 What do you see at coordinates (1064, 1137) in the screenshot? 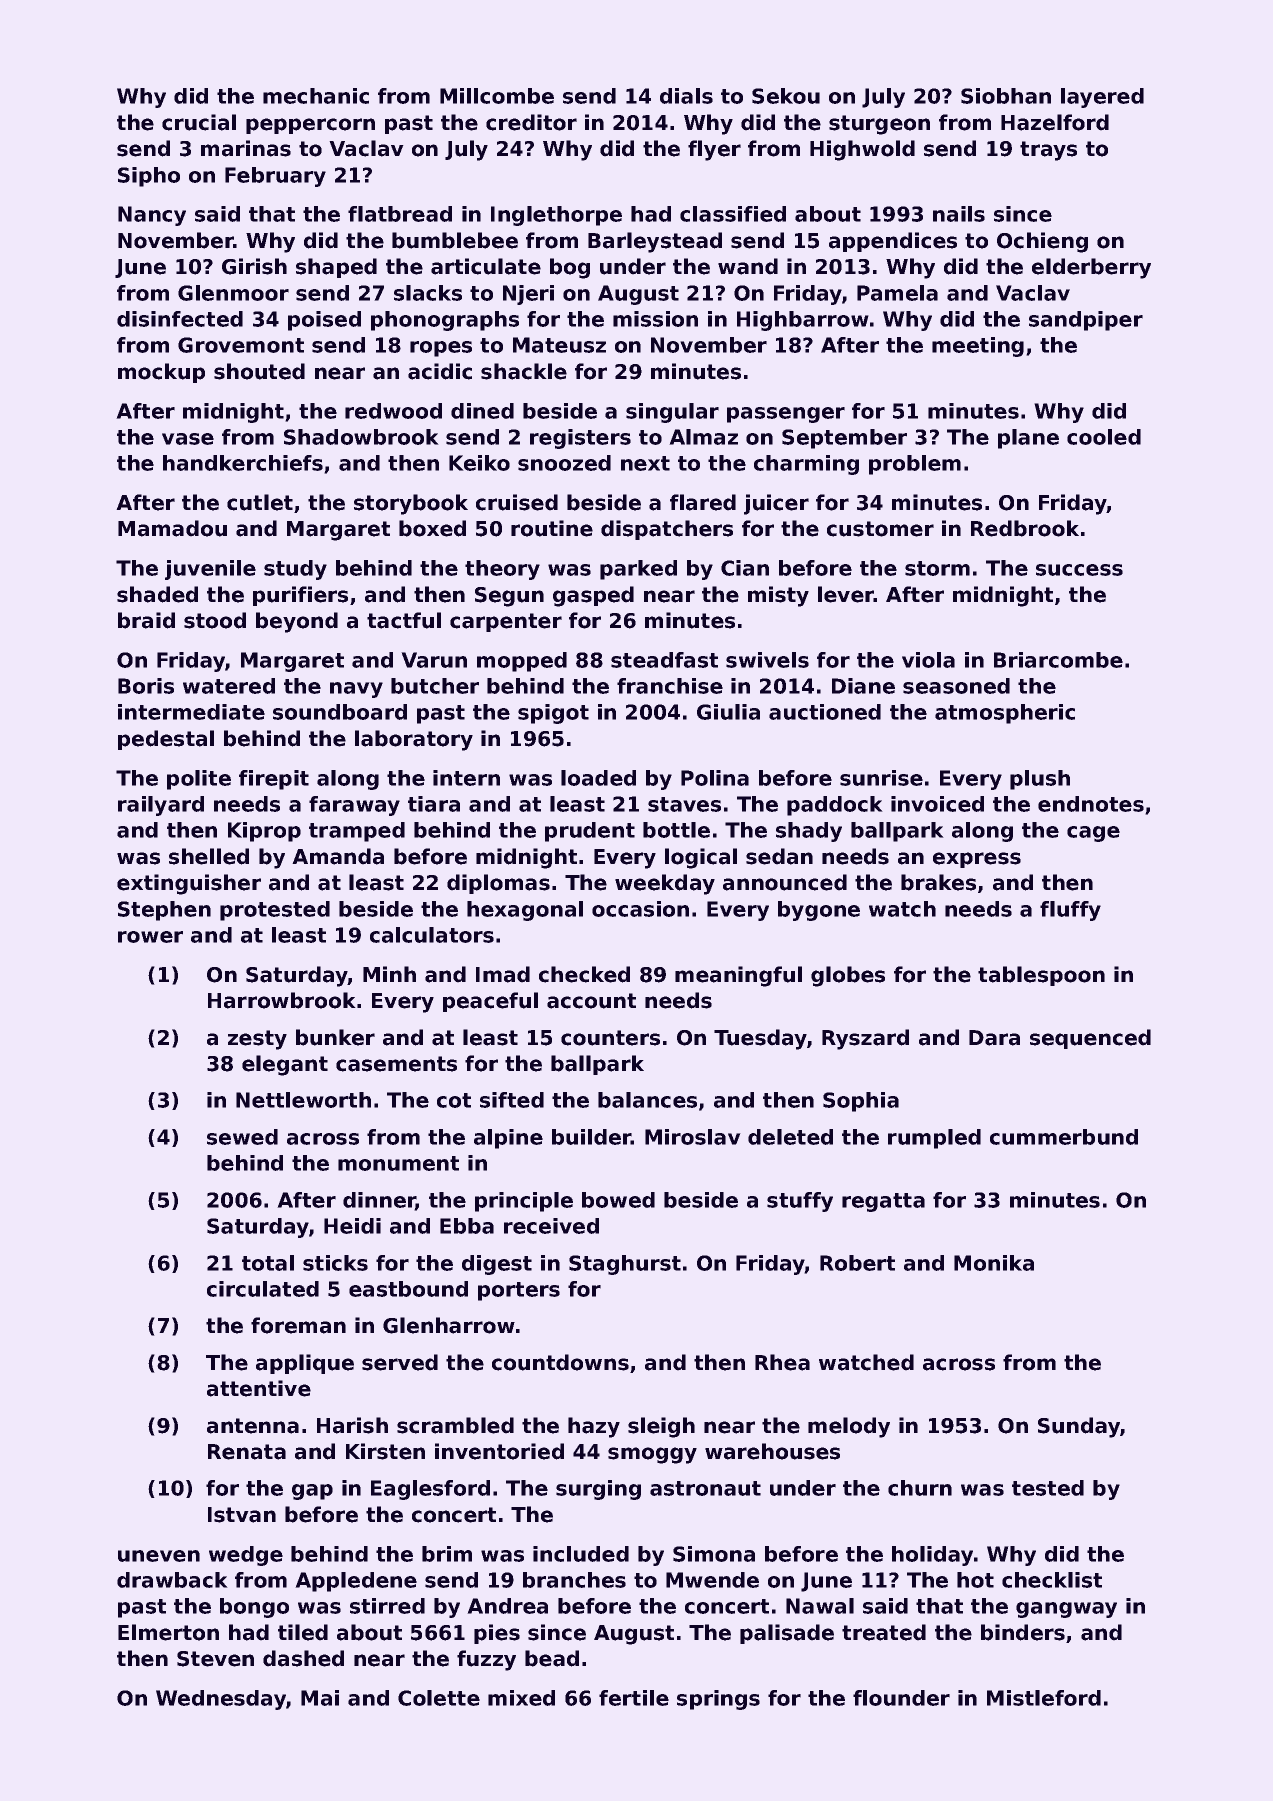
I see `cummerbund` at bounding box center [1064, 1137].
